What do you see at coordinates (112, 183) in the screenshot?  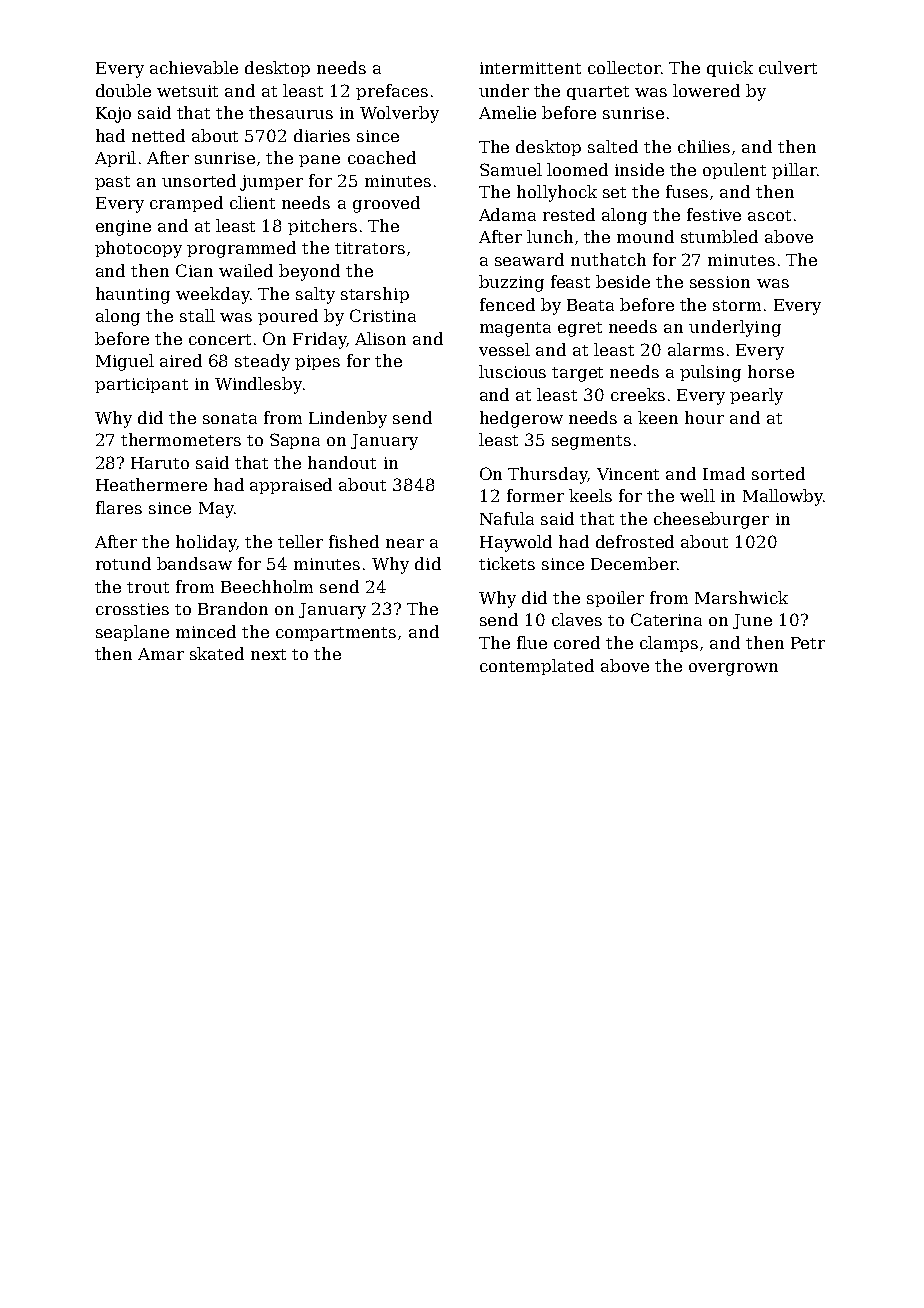 I see `past` at bounding box center [112, 183].
